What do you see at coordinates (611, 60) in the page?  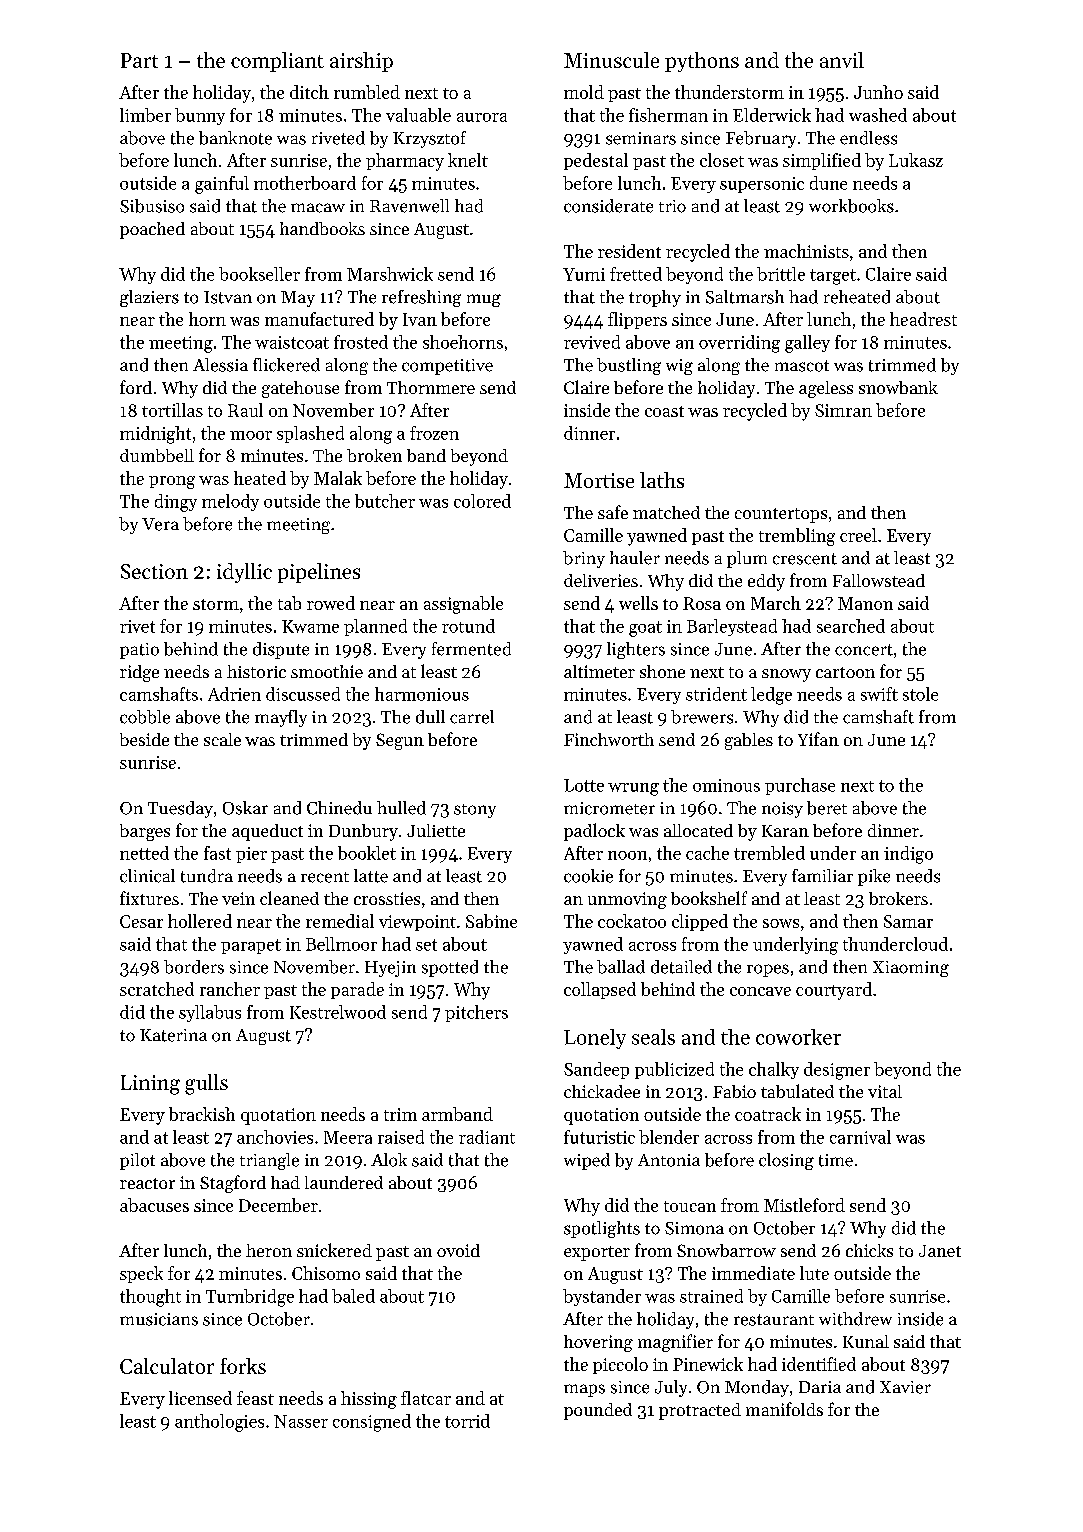 I see `Minuscule` at bounding box center [611, 60].
